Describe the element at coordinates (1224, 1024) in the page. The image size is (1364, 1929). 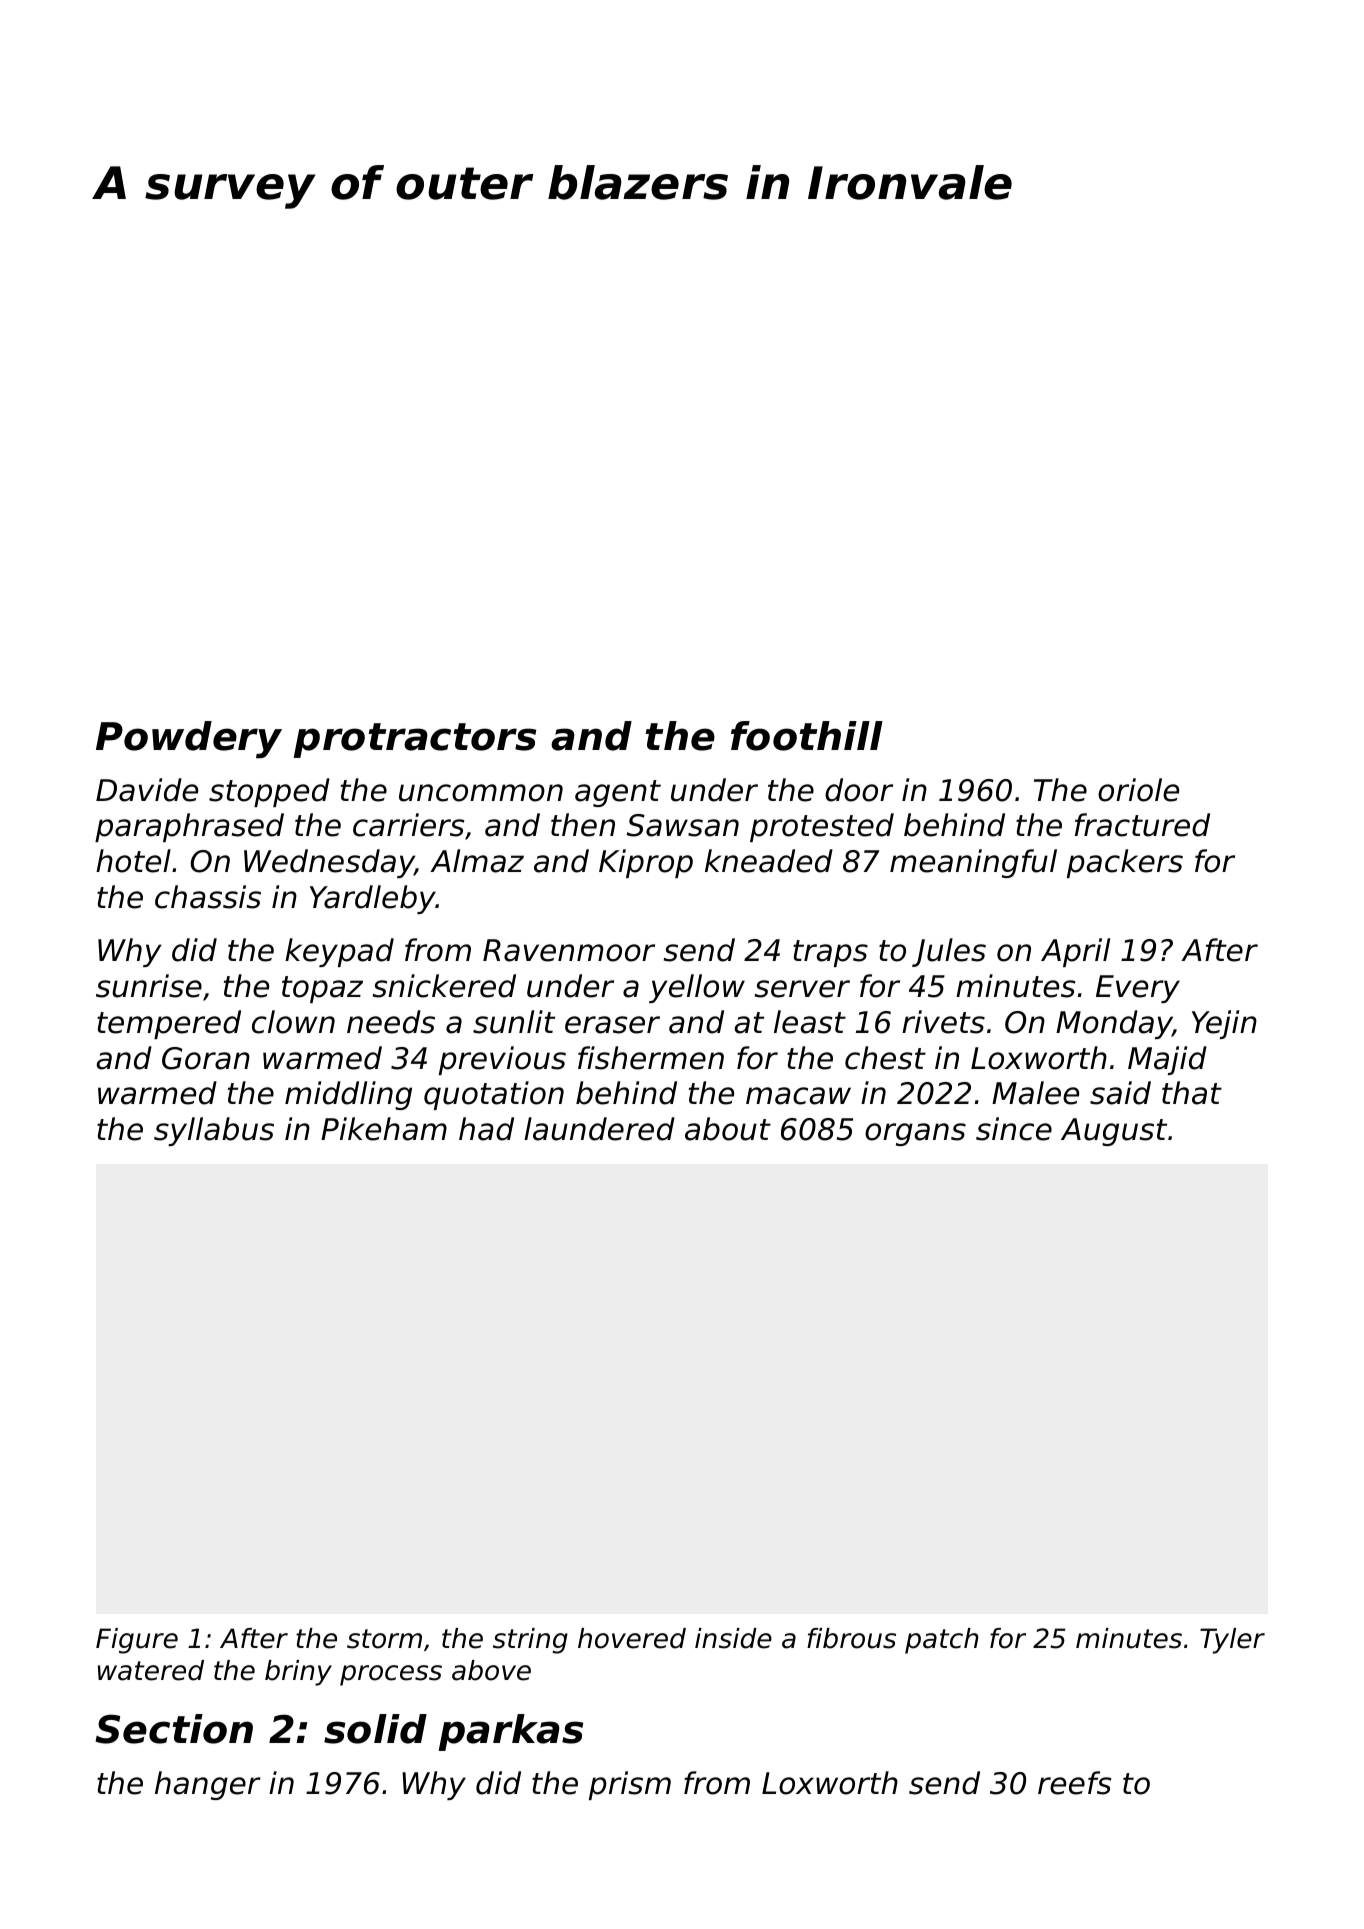
I see `Yejin` at that location.
